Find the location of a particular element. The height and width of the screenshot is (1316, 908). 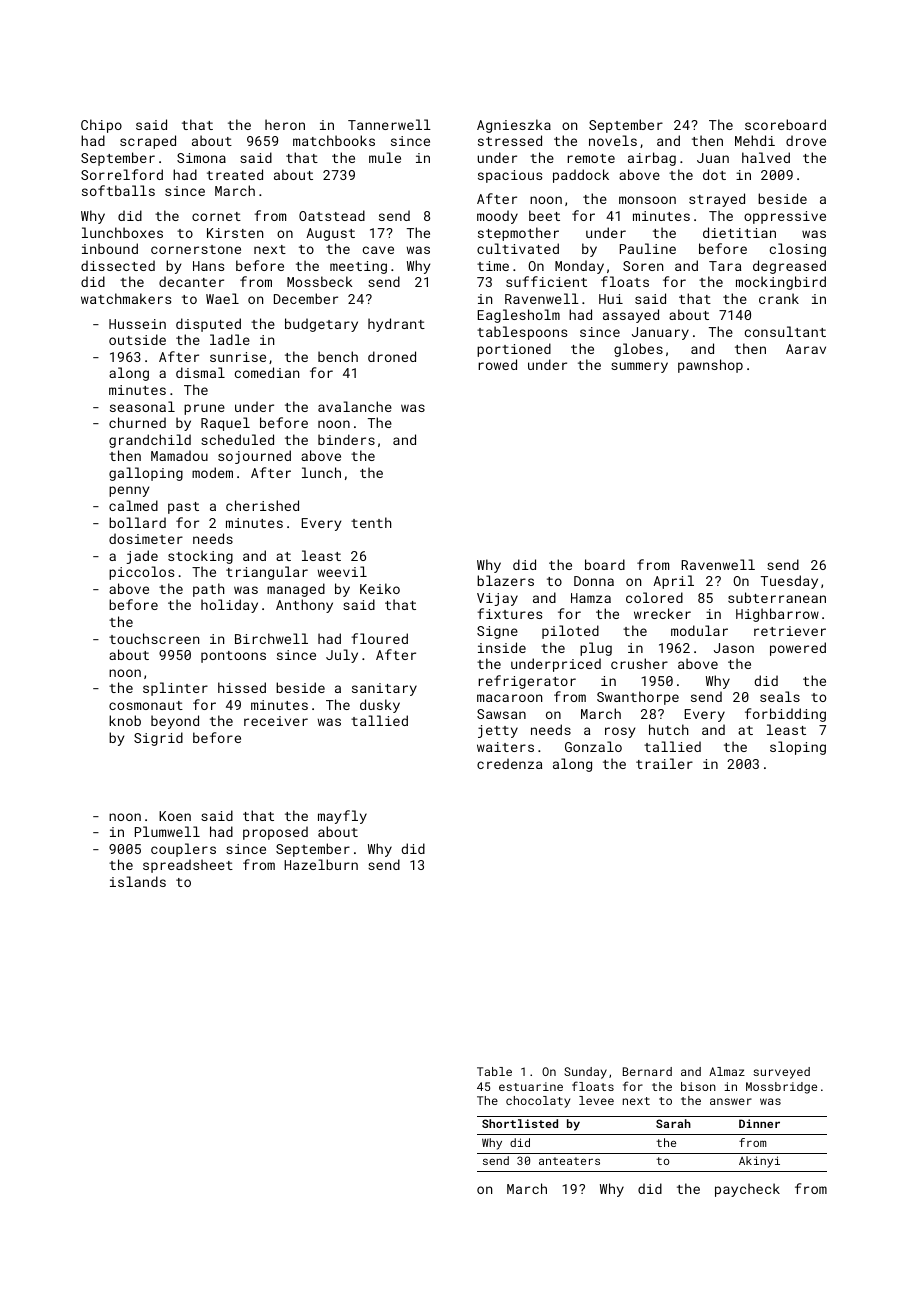

islands is located at coordinates (138, 881).
